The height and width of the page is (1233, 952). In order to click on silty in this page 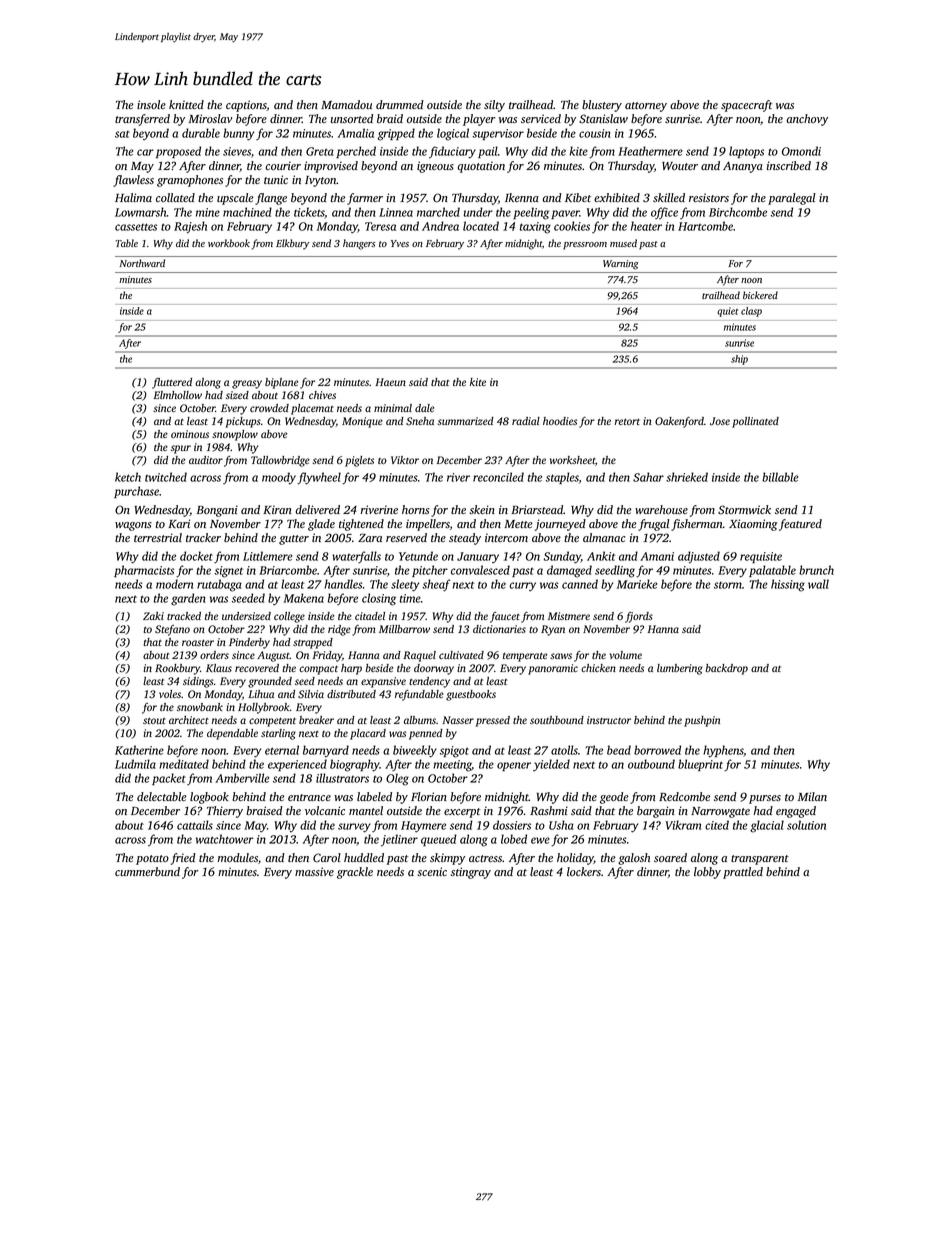, I will do `click(494, 106)`.
